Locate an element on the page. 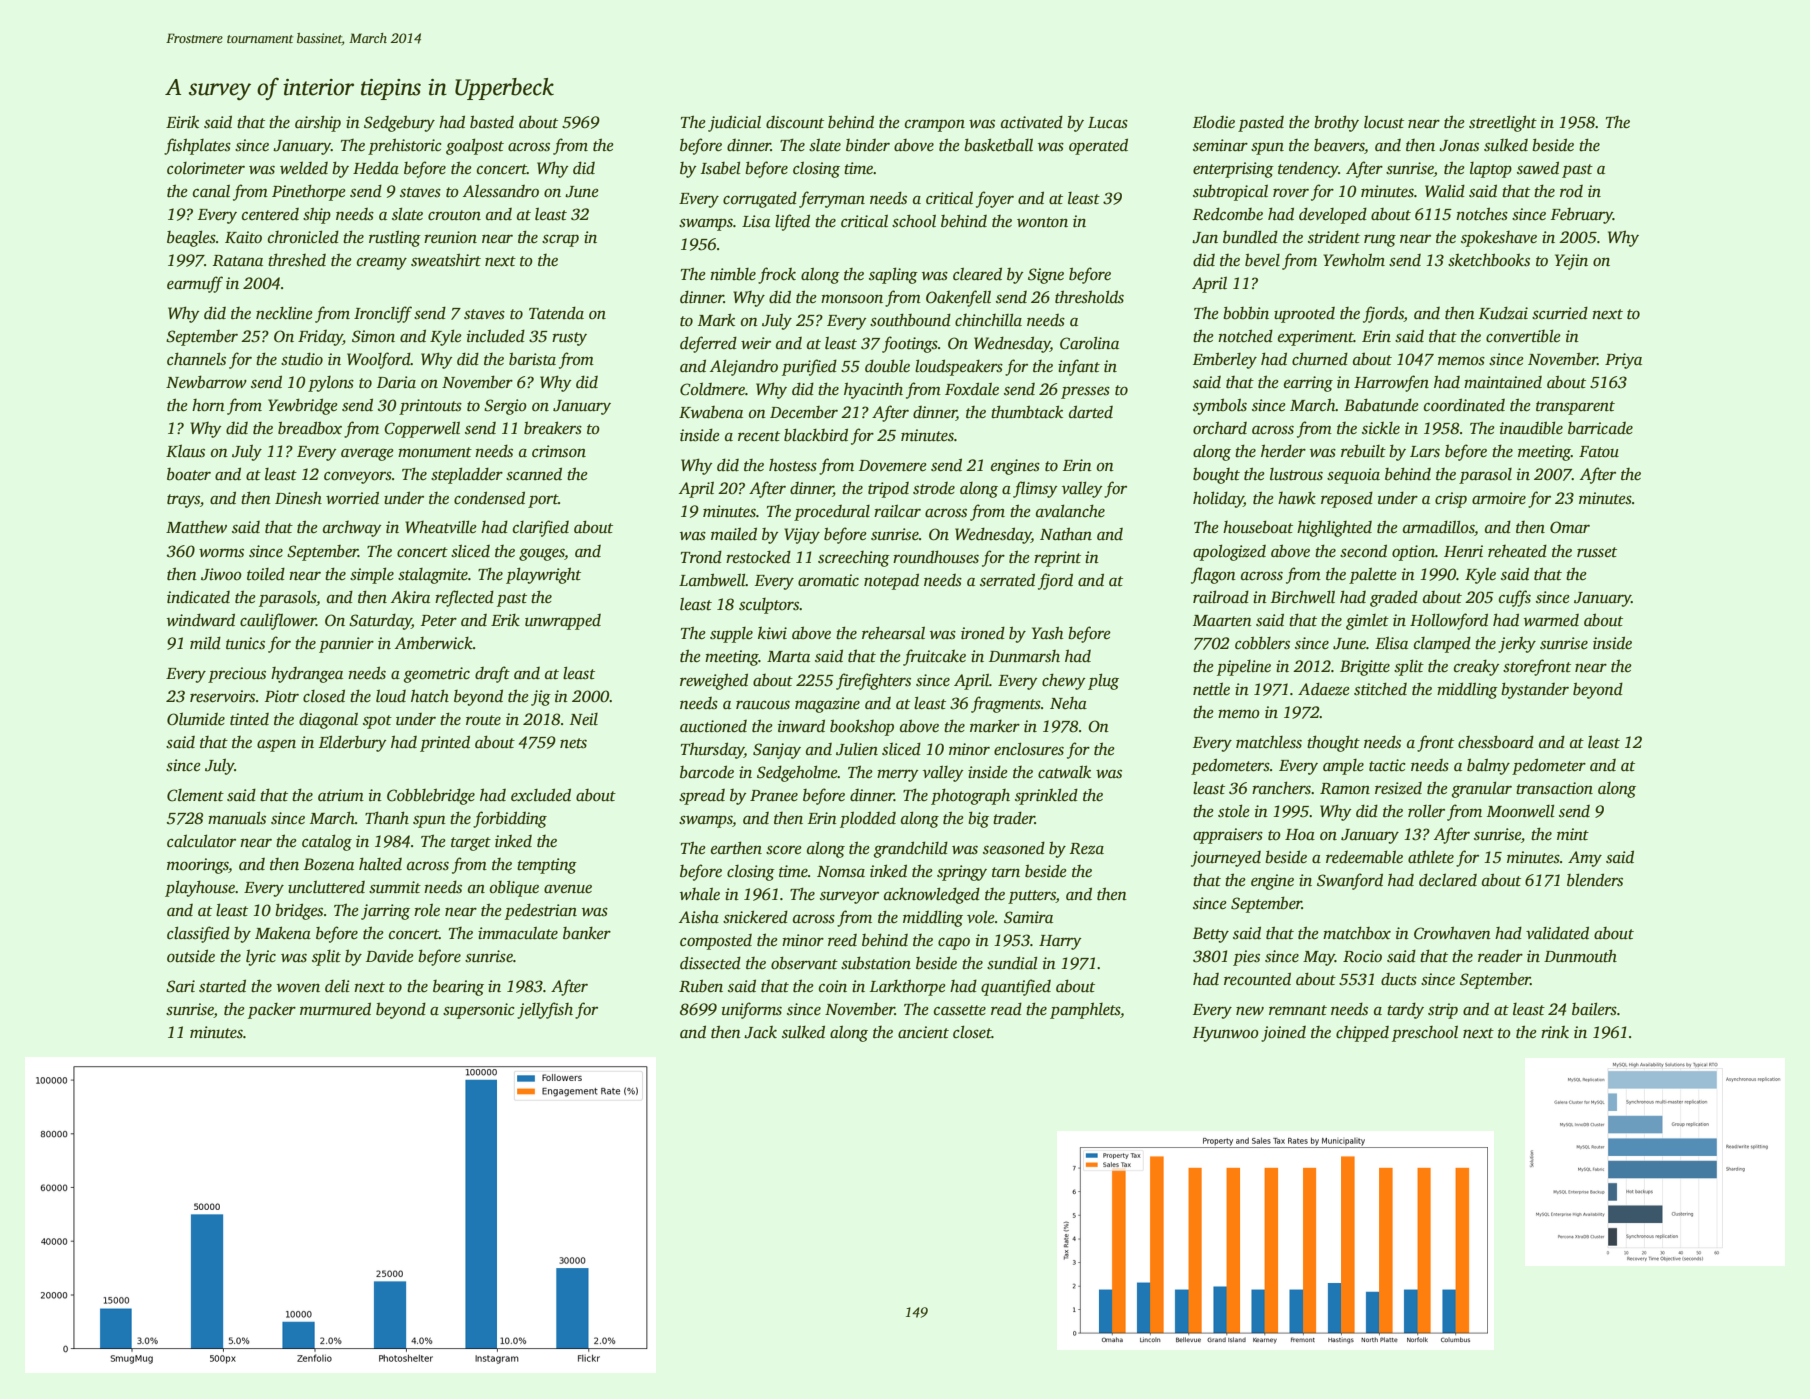  double is located at coordinates (887, 366).
